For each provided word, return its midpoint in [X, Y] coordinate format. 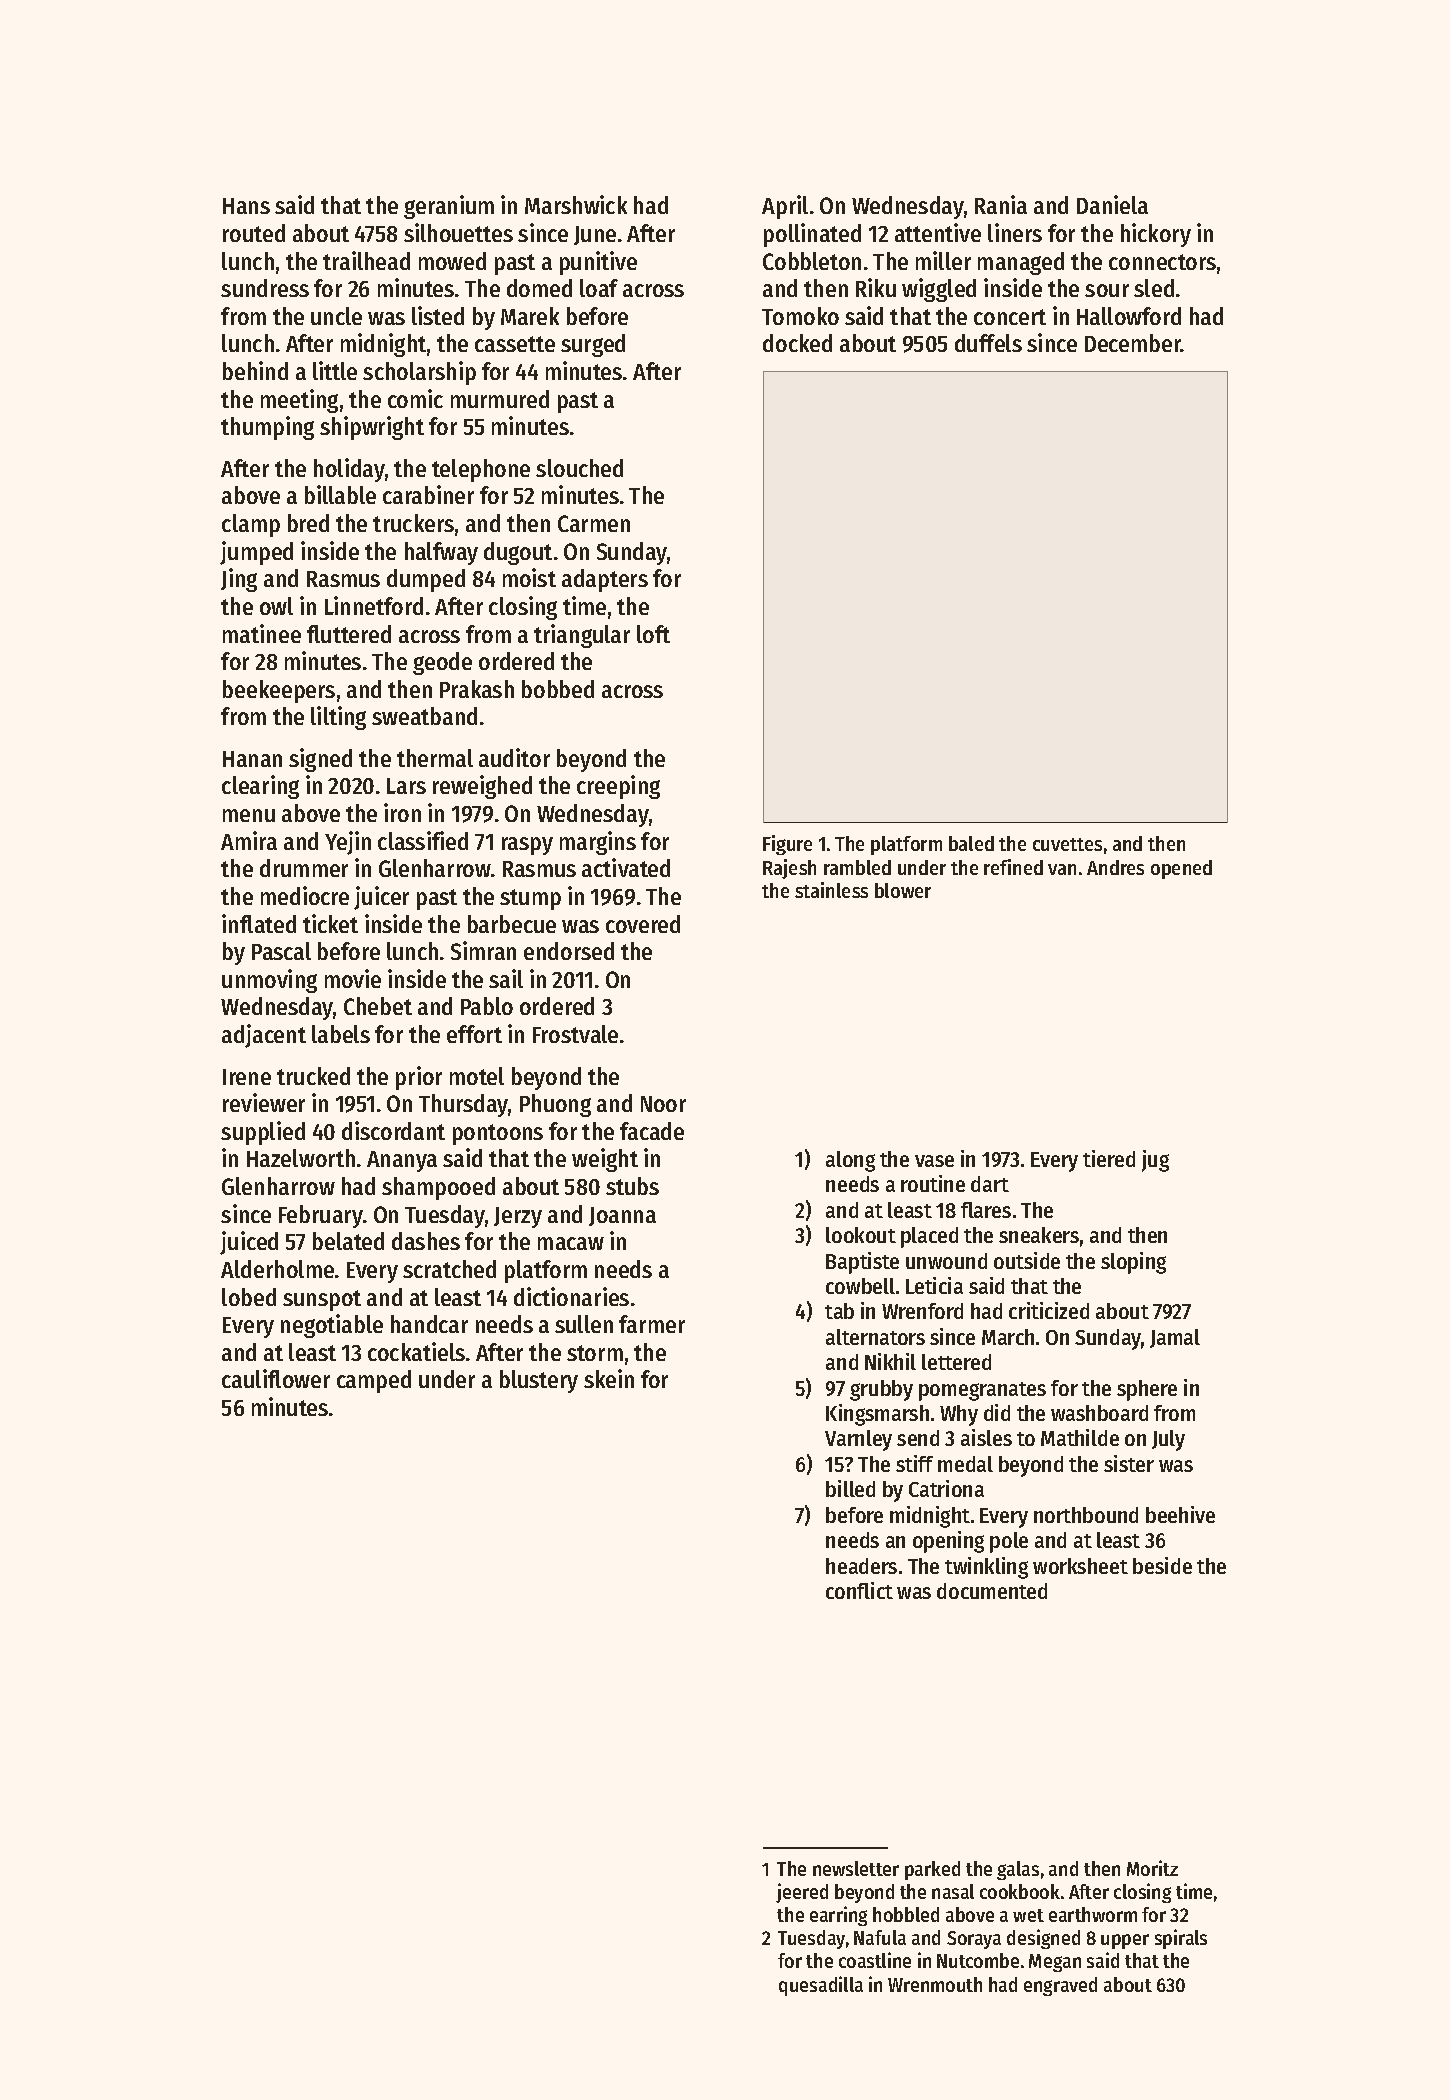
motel [477, 1076]
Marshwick [576, 204]
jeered [802, 1893]
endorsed [569, 951]
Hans [246, 206]
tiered [1109, 1158]
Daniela [1112, 204]
